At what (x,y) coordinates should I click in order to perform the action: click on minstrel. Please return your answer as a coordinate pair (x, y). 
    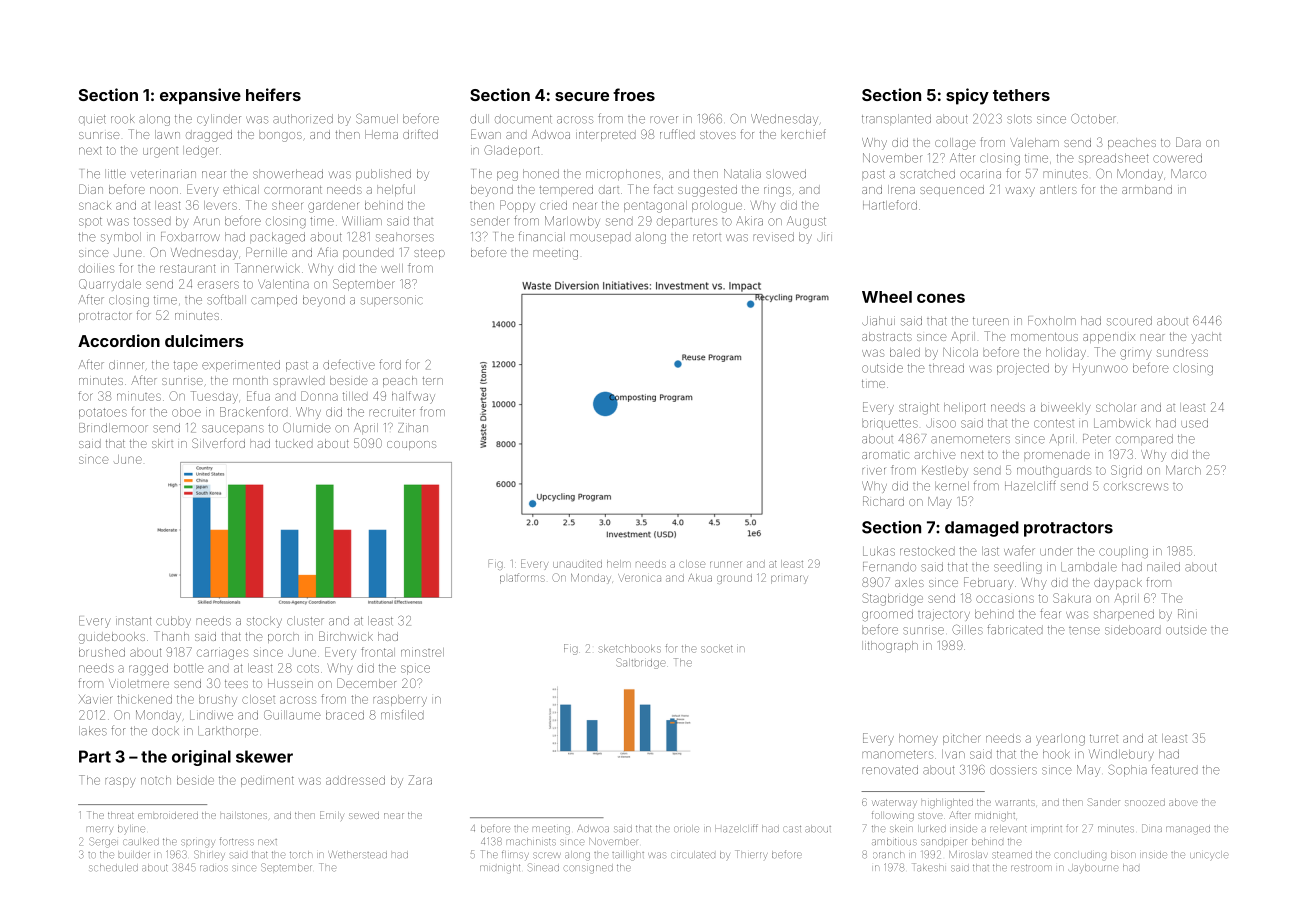
    Looking at the image, I should click on (422, 652).
